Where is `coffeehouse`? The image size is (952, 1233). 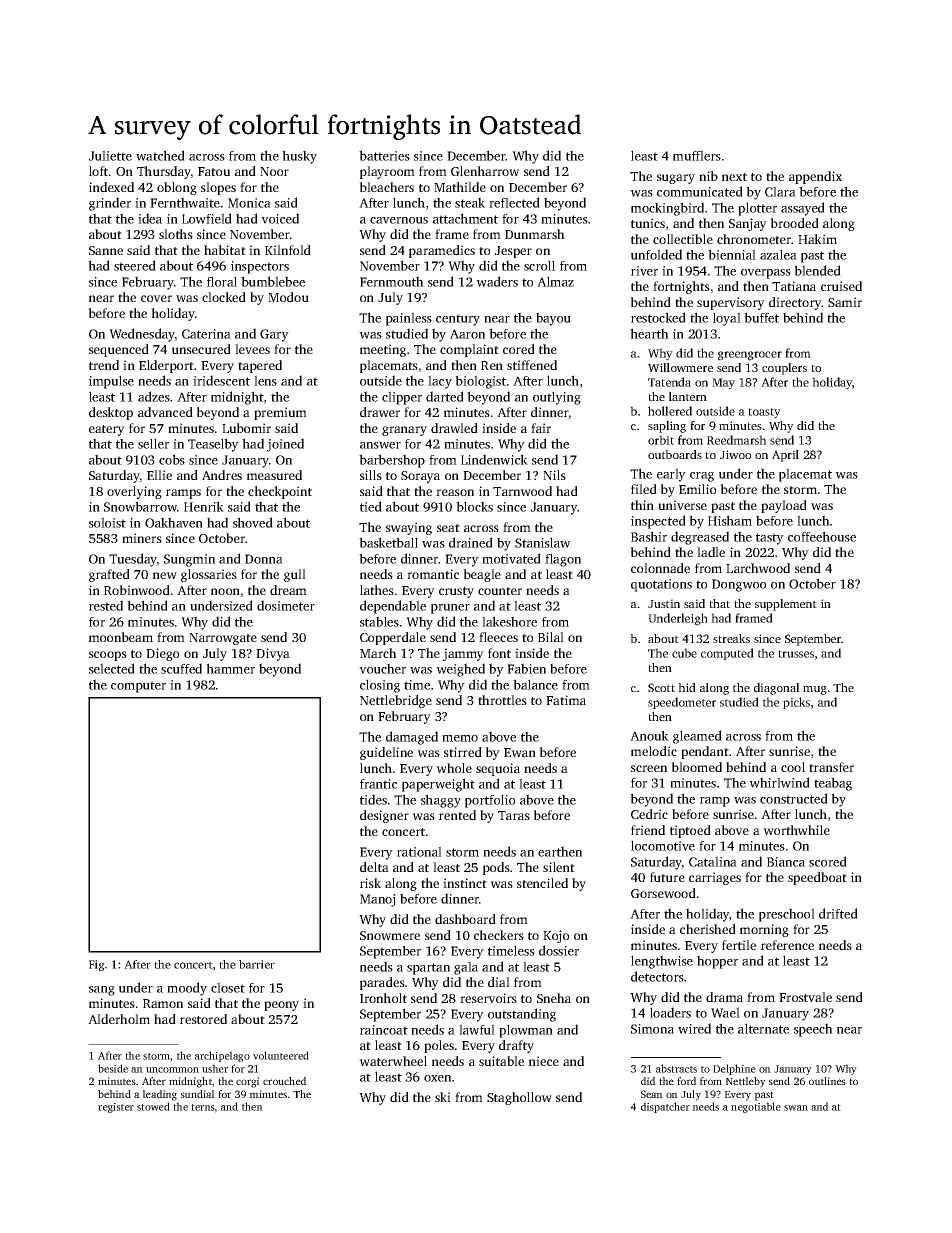 coffeehouse is located at coordinates (822, 536).
